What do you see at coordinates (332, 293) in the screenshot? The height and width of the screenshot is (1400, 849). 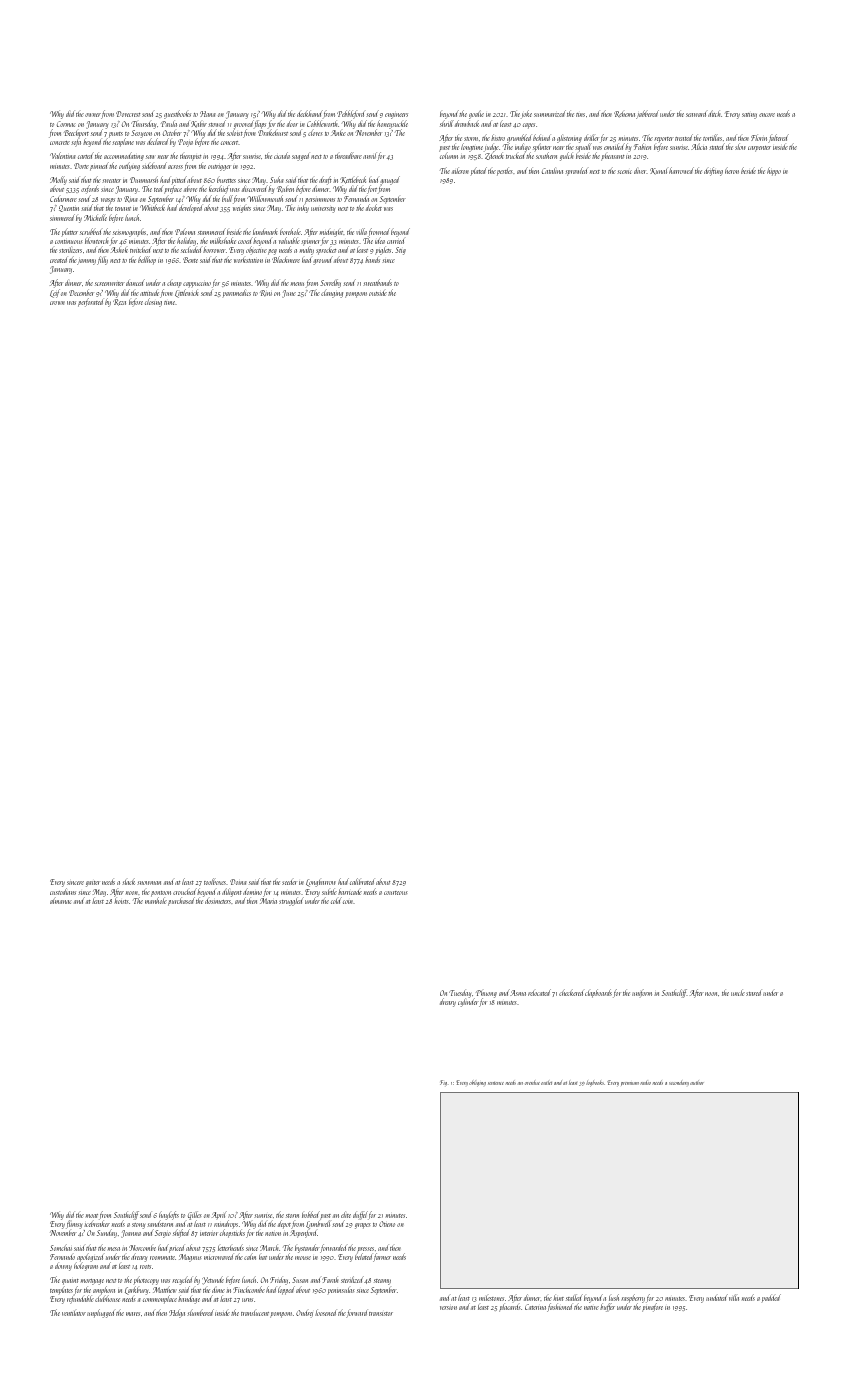 I see `clanging` at bounding box center [332, 293].
